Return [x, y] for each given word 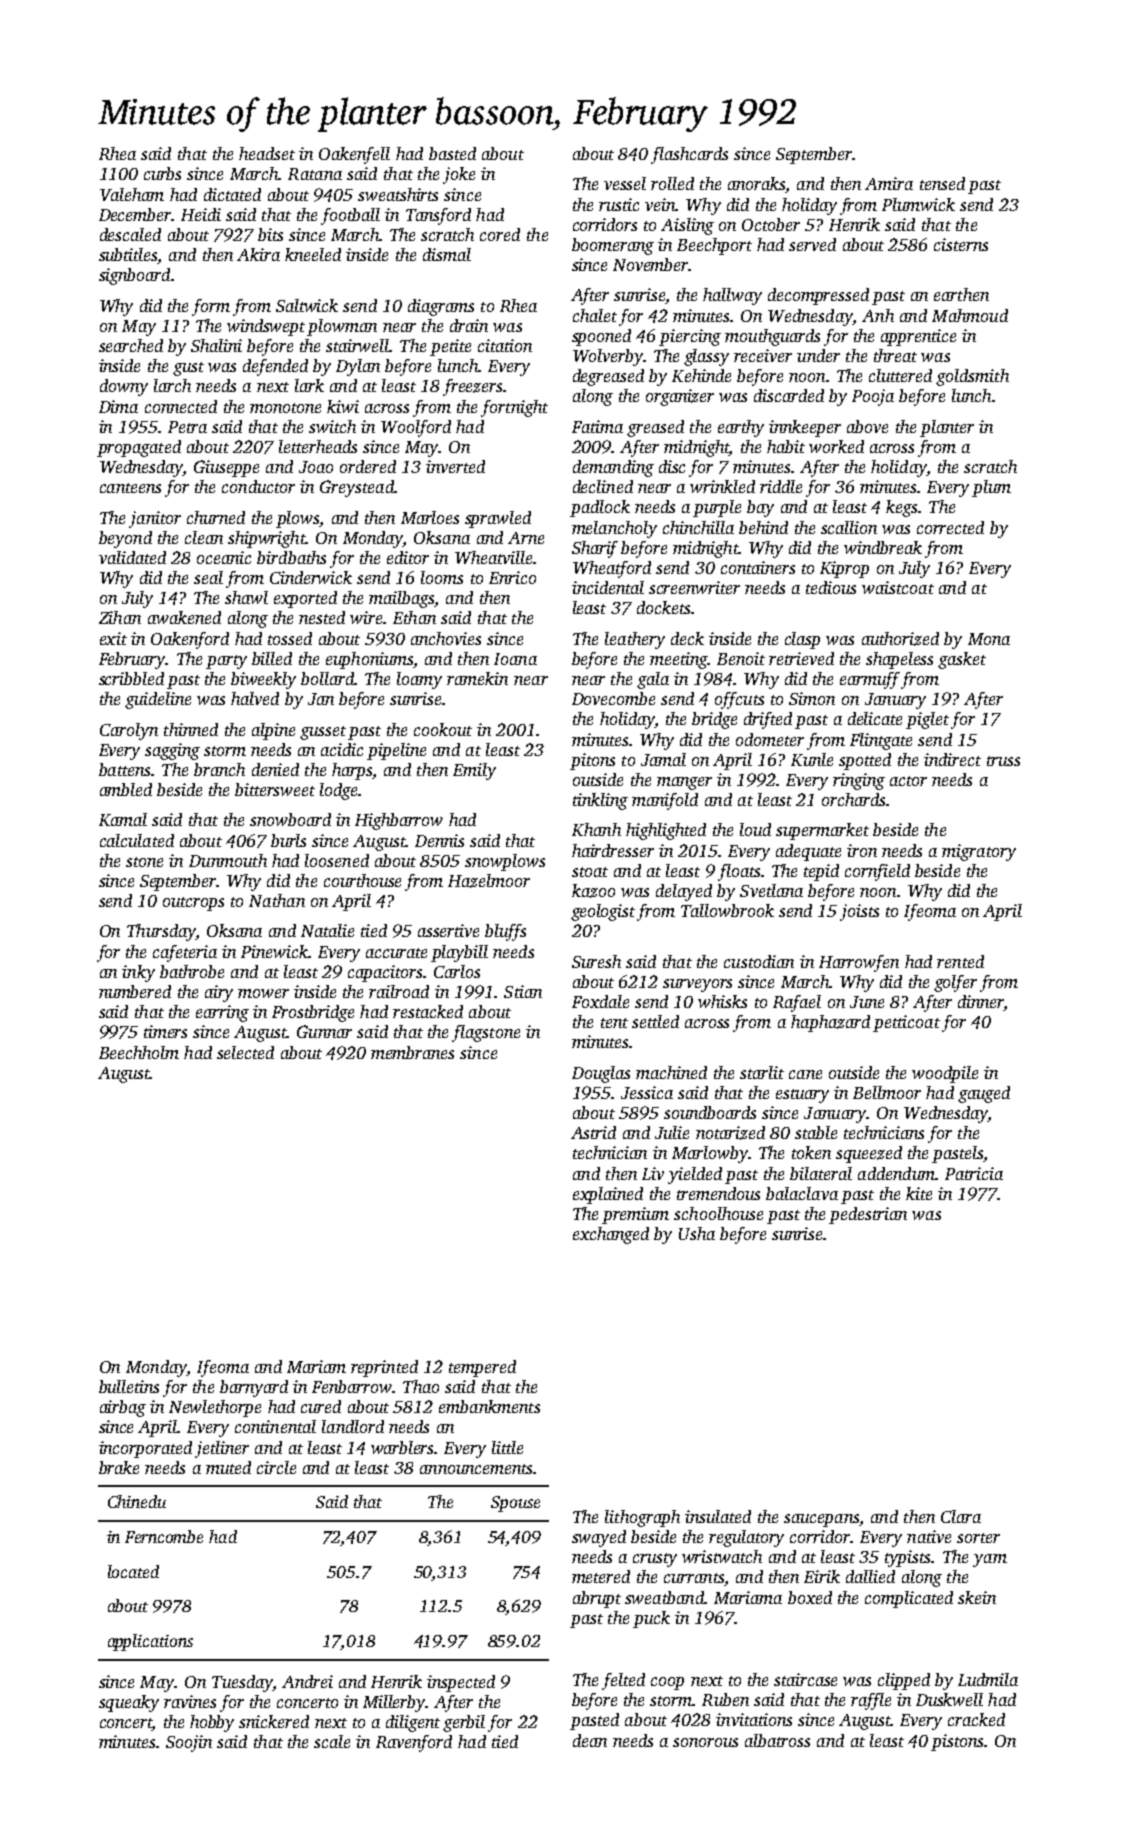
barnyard [254, 1388]
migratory [979, 852]
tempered [482, 1368]
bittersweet [275, 789]
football [350, 216]
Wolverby [608, 357]
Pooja [873, 397]
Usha [697, 1233]
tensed [942, 183]
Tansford [438, 216]
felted [623, 1681]
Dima [118, 406]
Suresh [596, 961]
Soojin [189, 1743]
